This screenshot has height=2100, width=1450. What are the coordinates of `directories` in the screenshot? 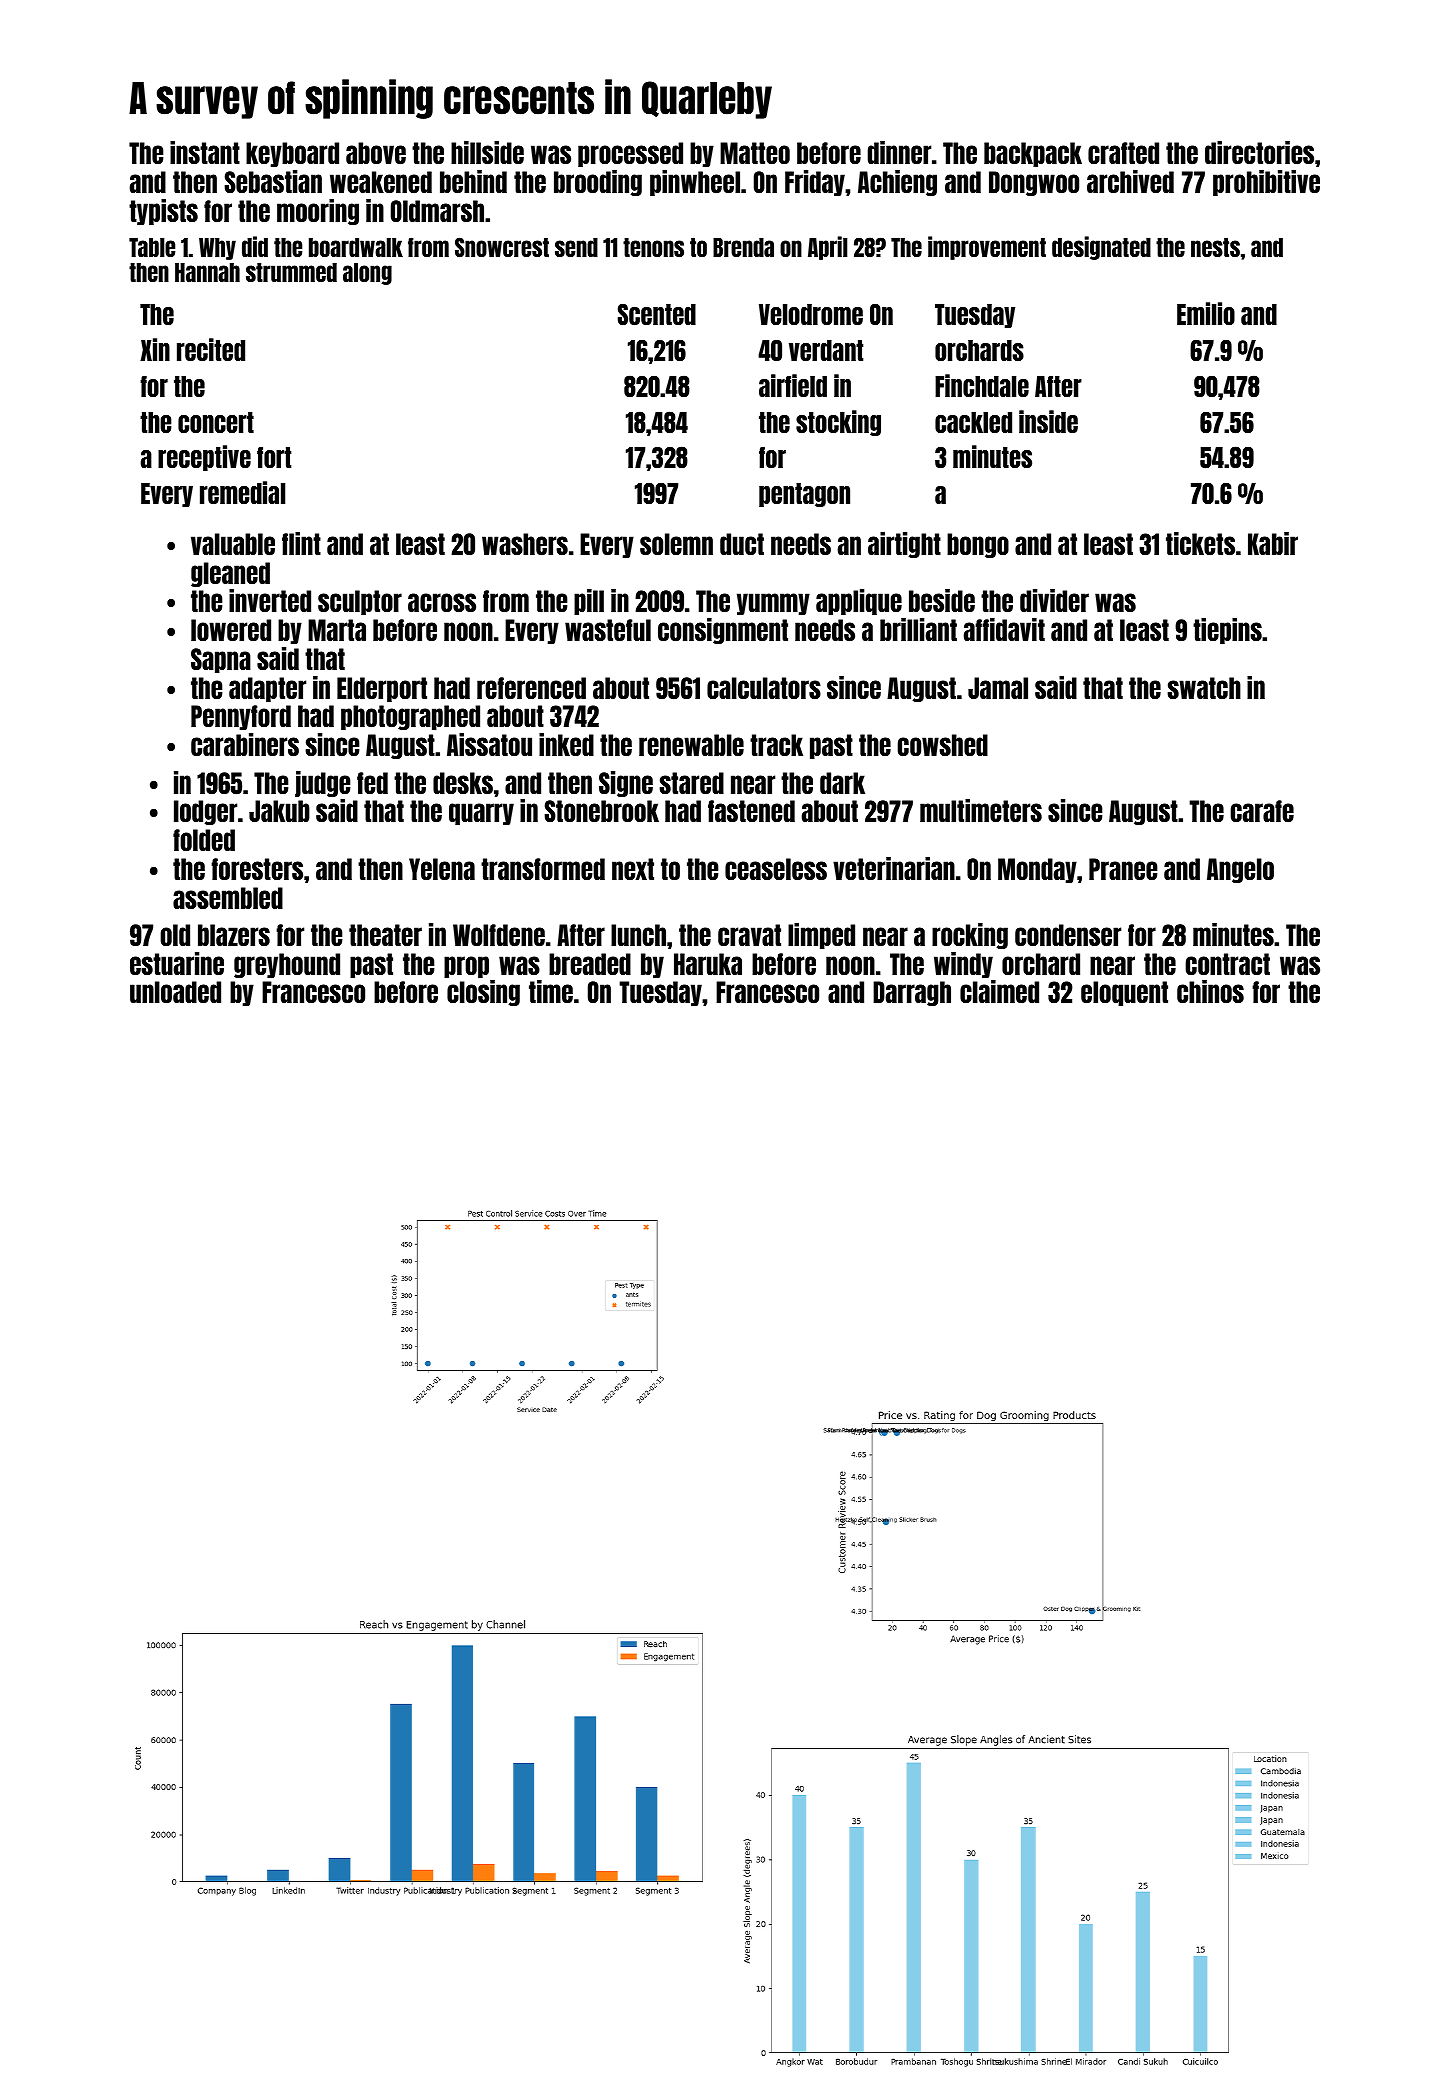 It's located at (1259, 152).
